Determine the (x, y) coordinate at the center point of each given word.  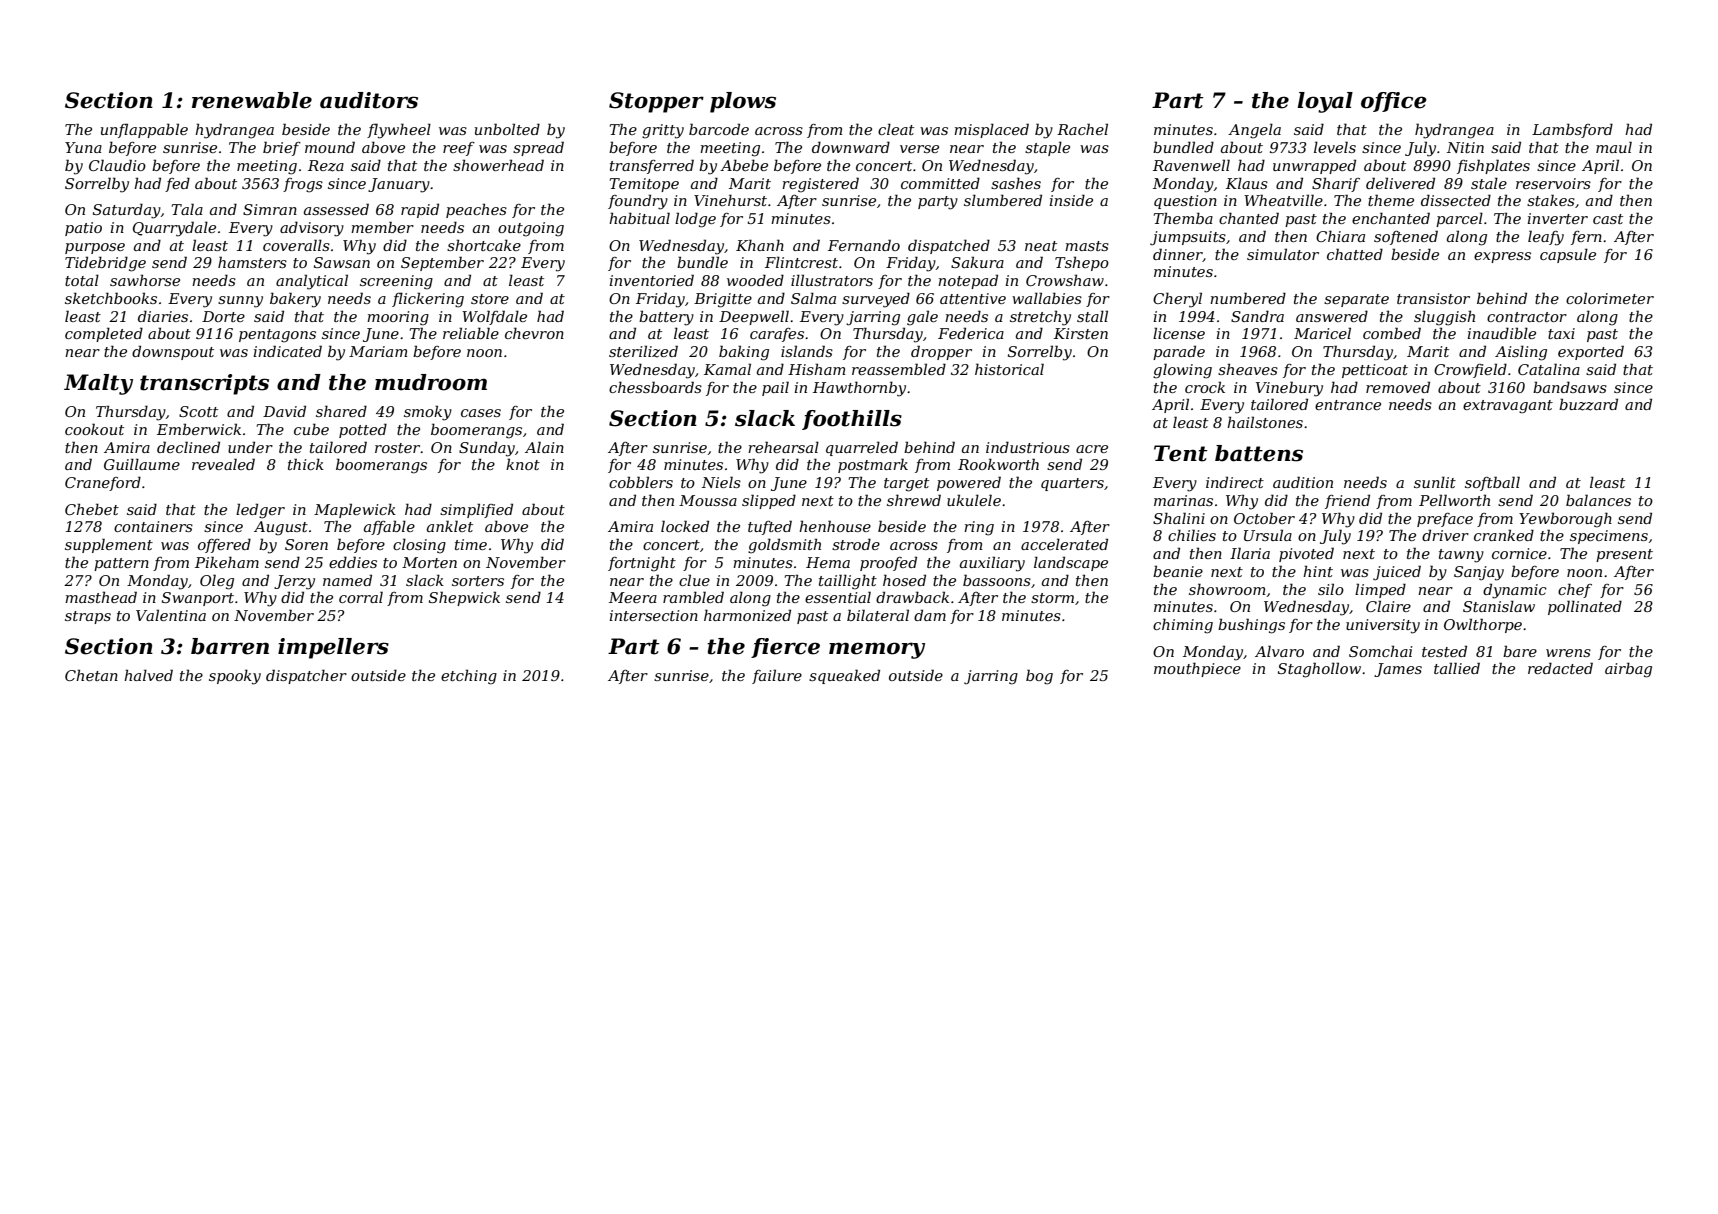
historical (1009, 369)
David (284, 411)
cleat (896, 129)
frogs (303, 185)
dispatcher (306, 676)
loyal (1325, 102)
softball (1492, 483)
